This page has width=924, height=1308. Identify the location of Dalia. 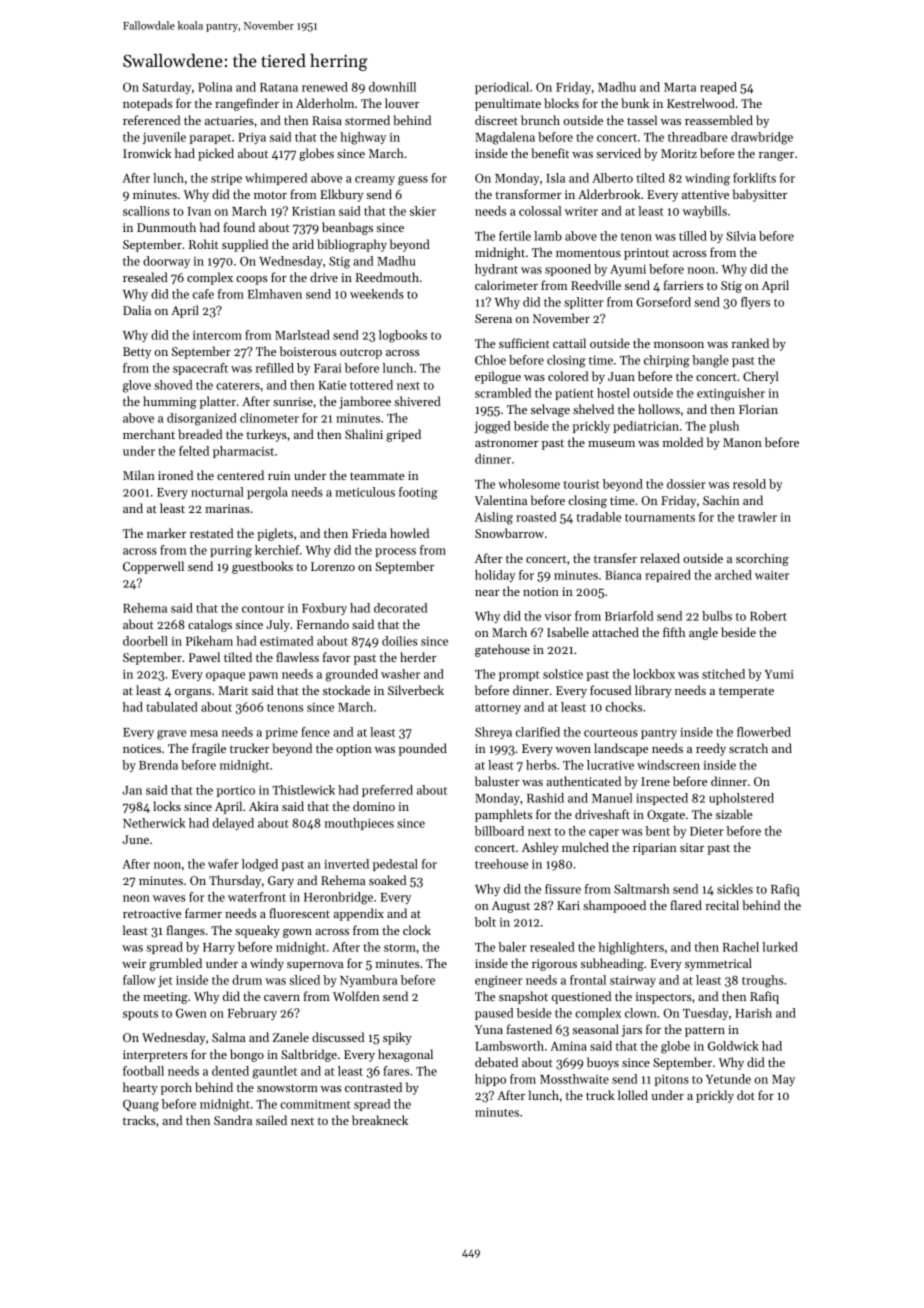
(137, 310).
